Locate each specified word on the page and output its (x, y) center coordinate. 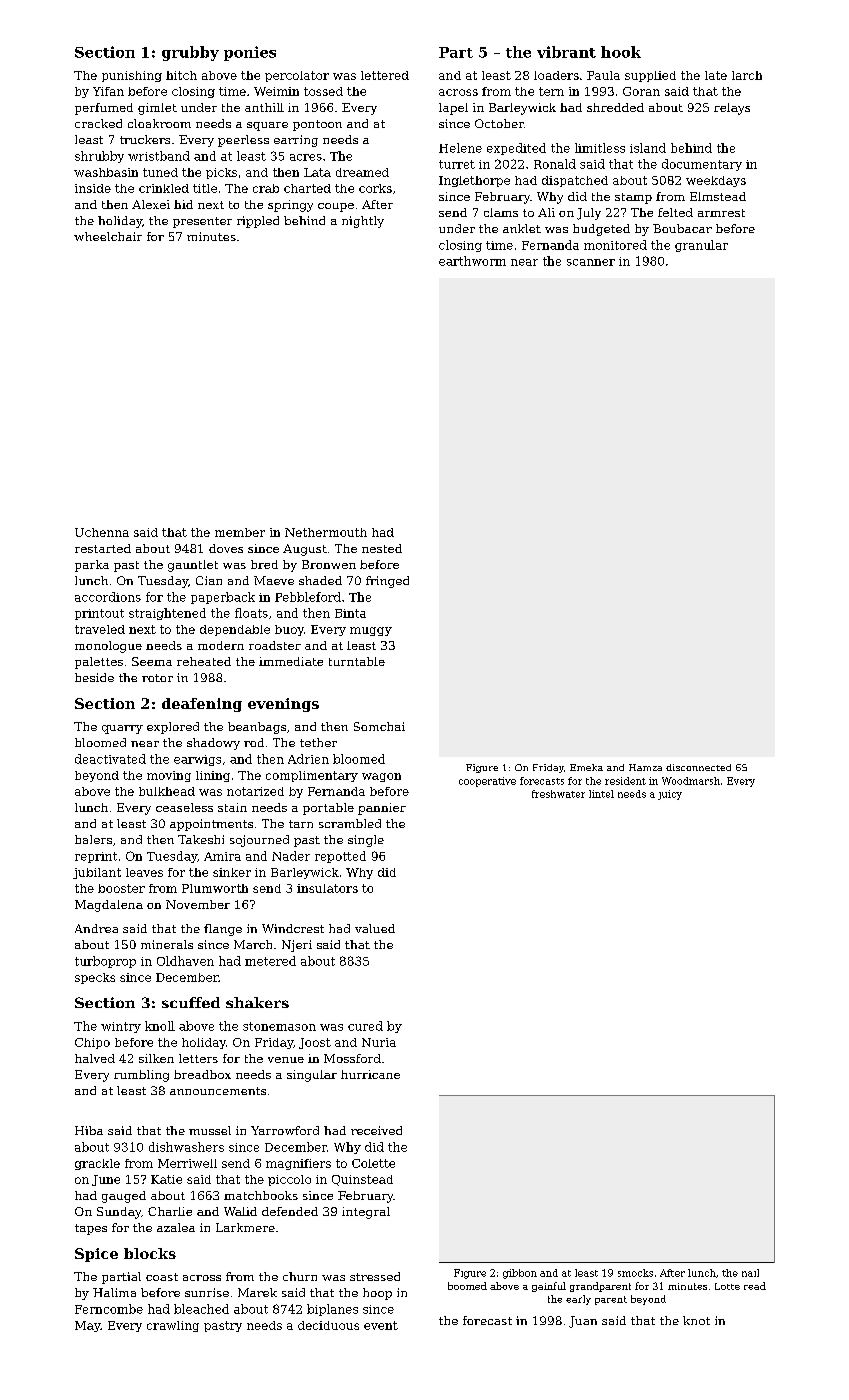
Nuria (379, 1042)
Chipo (92, 1043)
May (88, 1326)
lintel (601, 794)
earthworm (472, 261)
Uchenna (102, 532)
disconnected (698, 767)
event (381, 1325)
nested (382, 548)
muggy (371, 631)
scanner (591, 262)
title (205, 188)
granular (701, 246)
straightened (167, 614)
